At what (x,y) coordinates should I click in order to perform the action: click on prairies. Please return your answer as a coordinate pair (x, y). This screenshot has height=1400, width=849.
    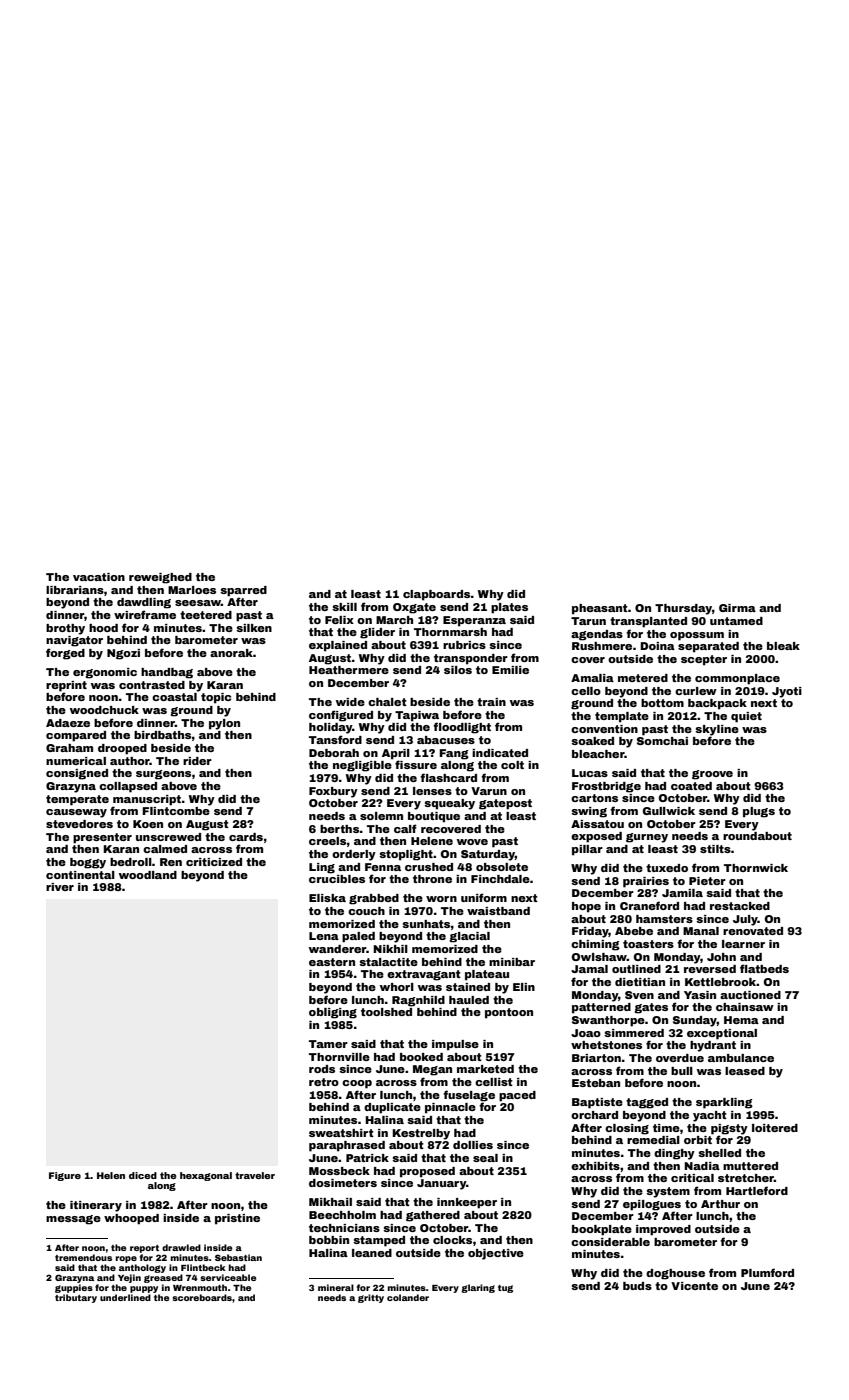
    Looking at the image, I should click on (646, 882).
